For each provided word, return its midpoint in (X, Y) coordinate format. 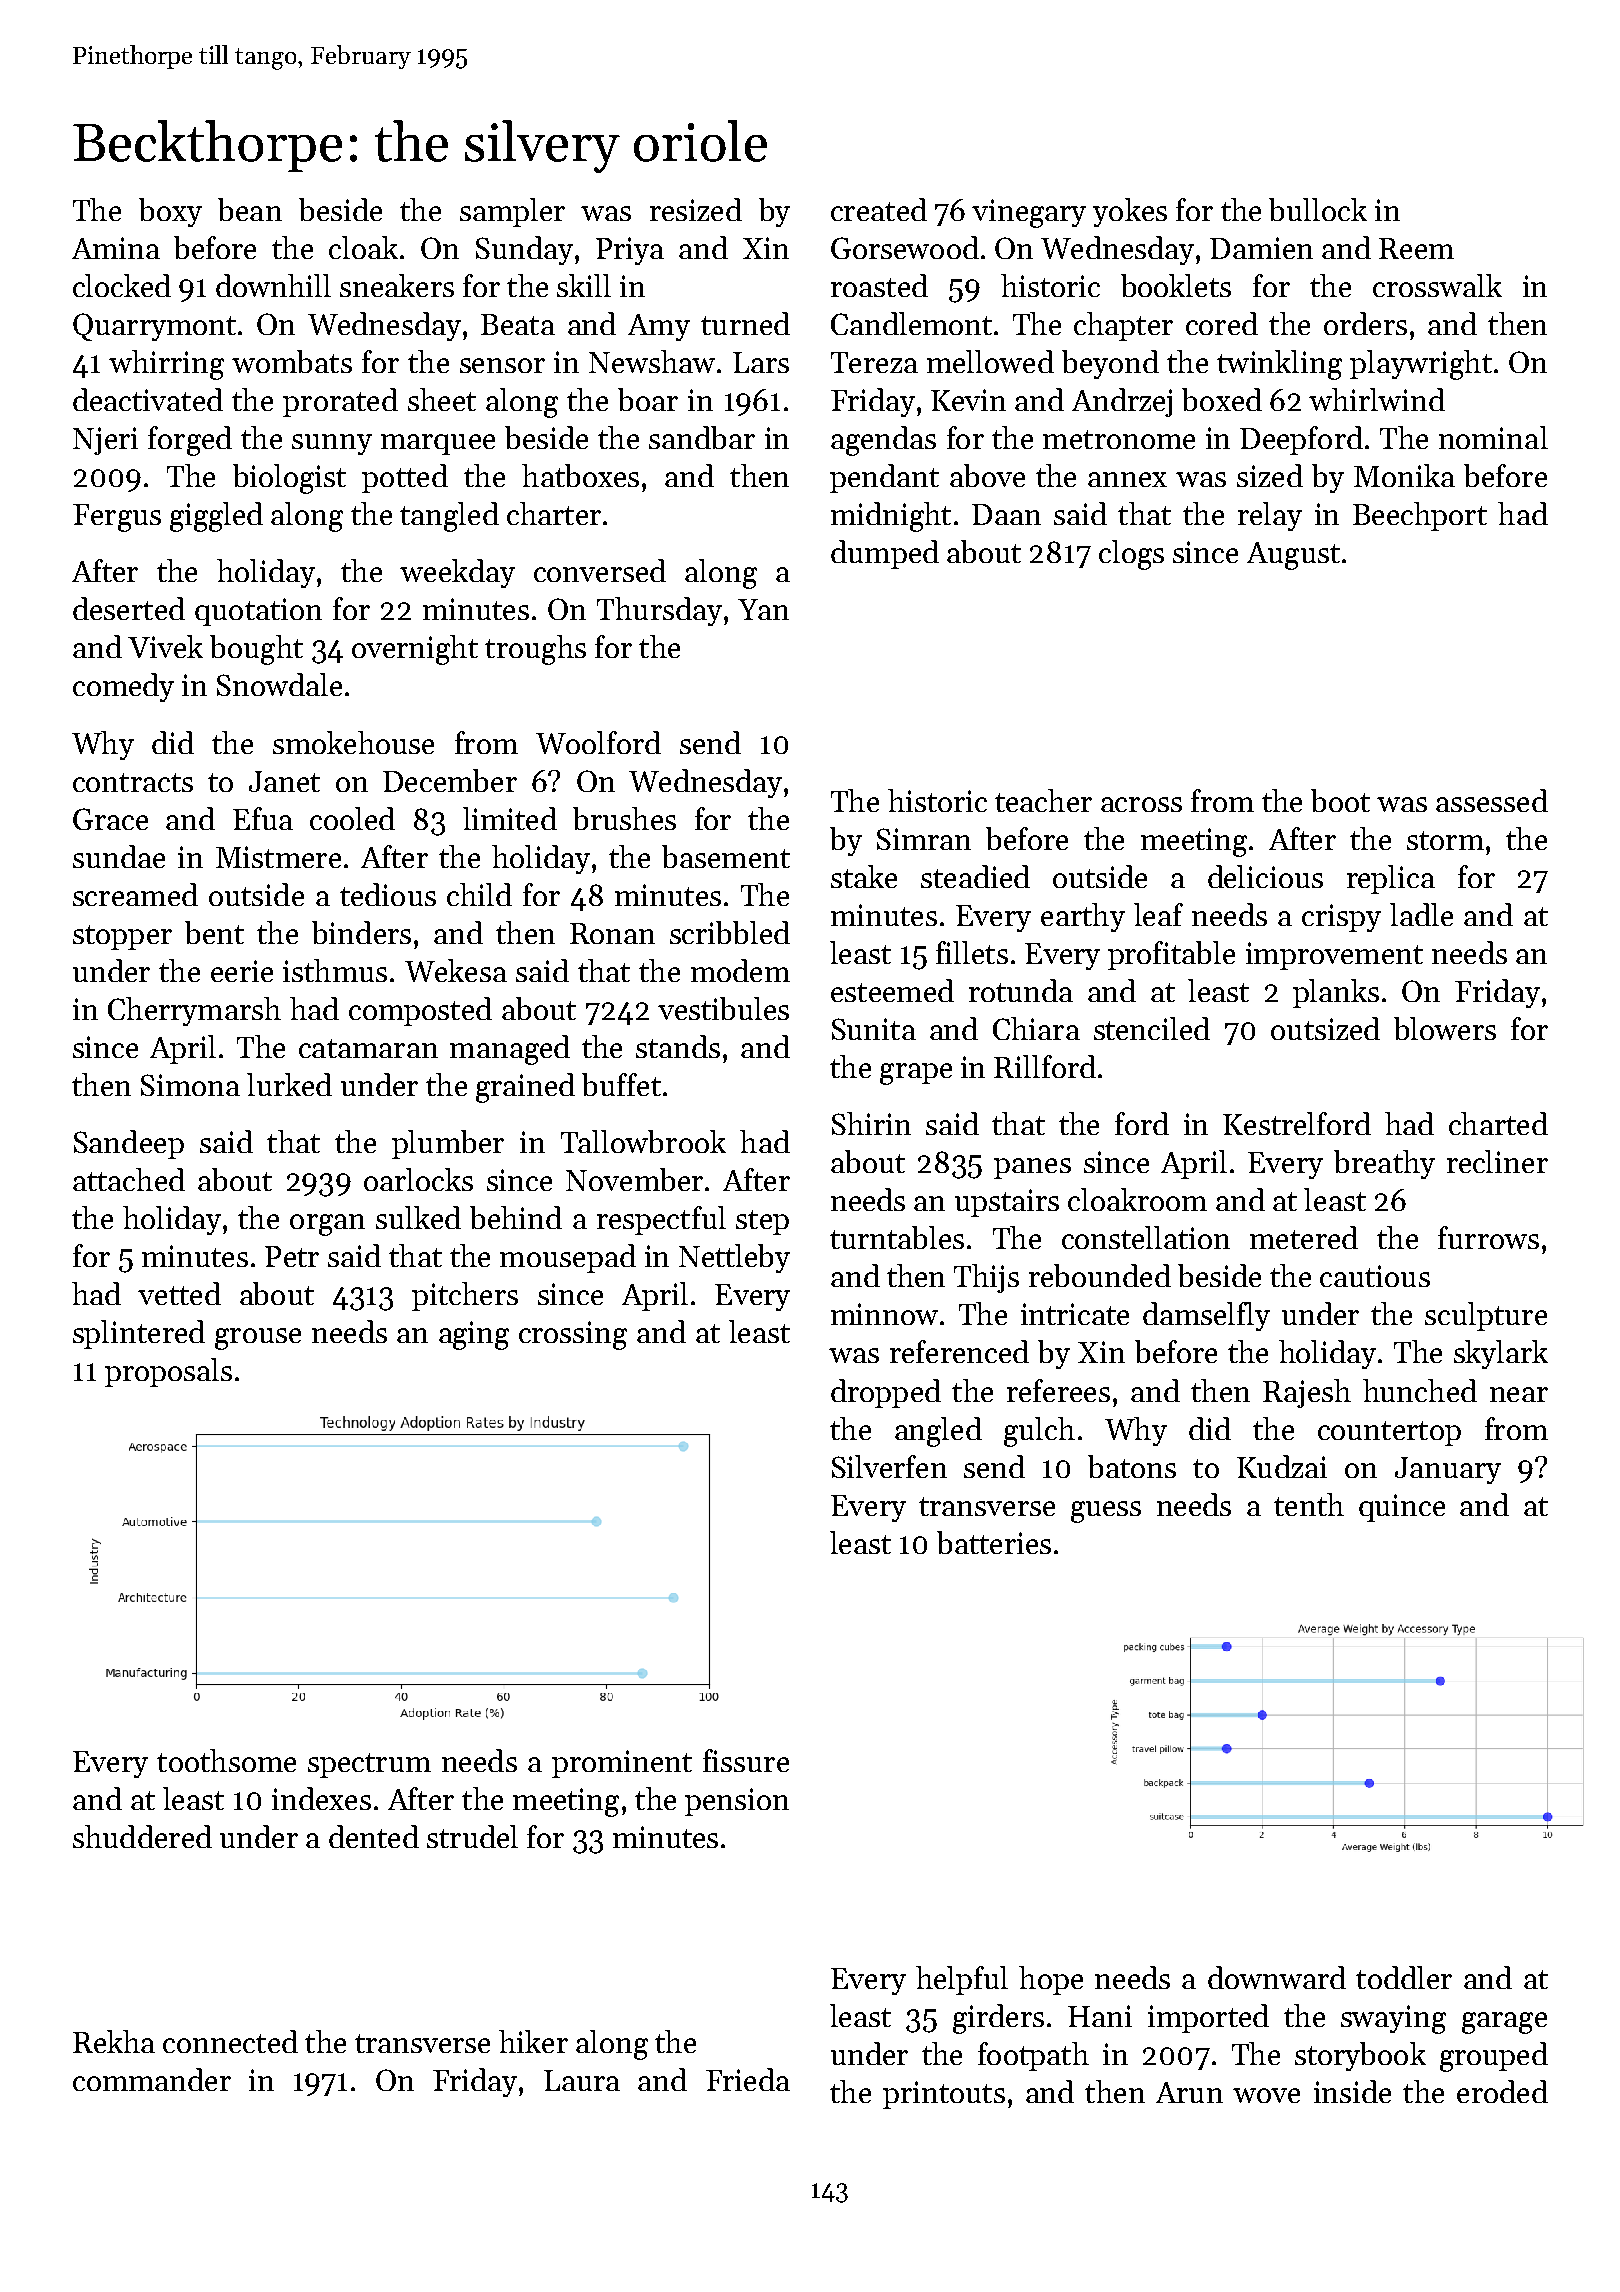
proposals (168, 1372)
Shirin (871, 1123)
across (1141, 804)
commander (152, 2079)
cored (1222, 323)
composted (420, 1011)
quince (1402, 1508)
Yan (763, 609)
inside (1352, 2091)
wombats (292, 361)
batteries (994, 1542)
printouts (944, 2095)
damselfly (1206, 1316)
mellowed (990, 361)
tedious (388, 894)
